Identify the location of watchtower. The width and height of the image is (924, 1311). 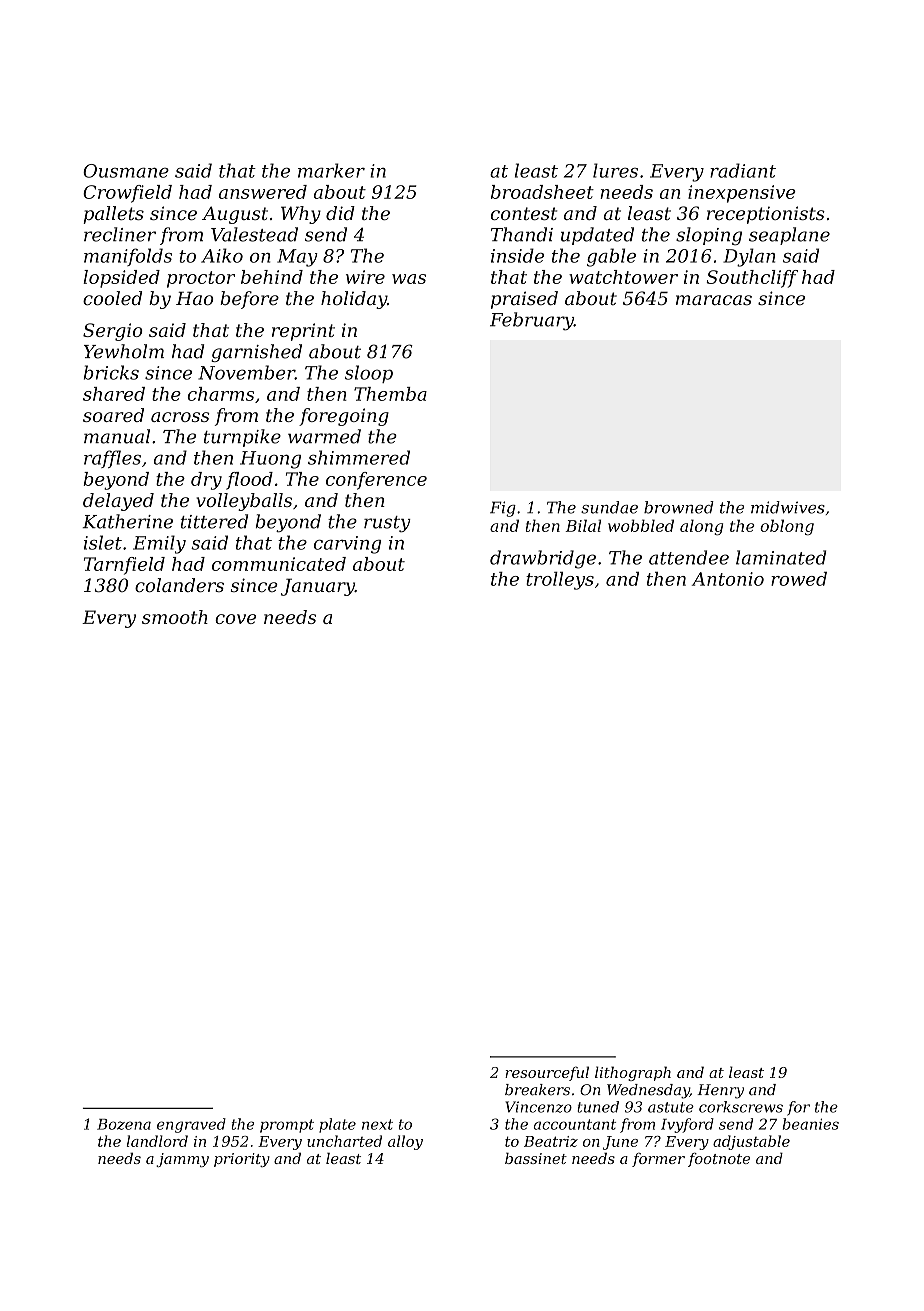
(623, 277).
